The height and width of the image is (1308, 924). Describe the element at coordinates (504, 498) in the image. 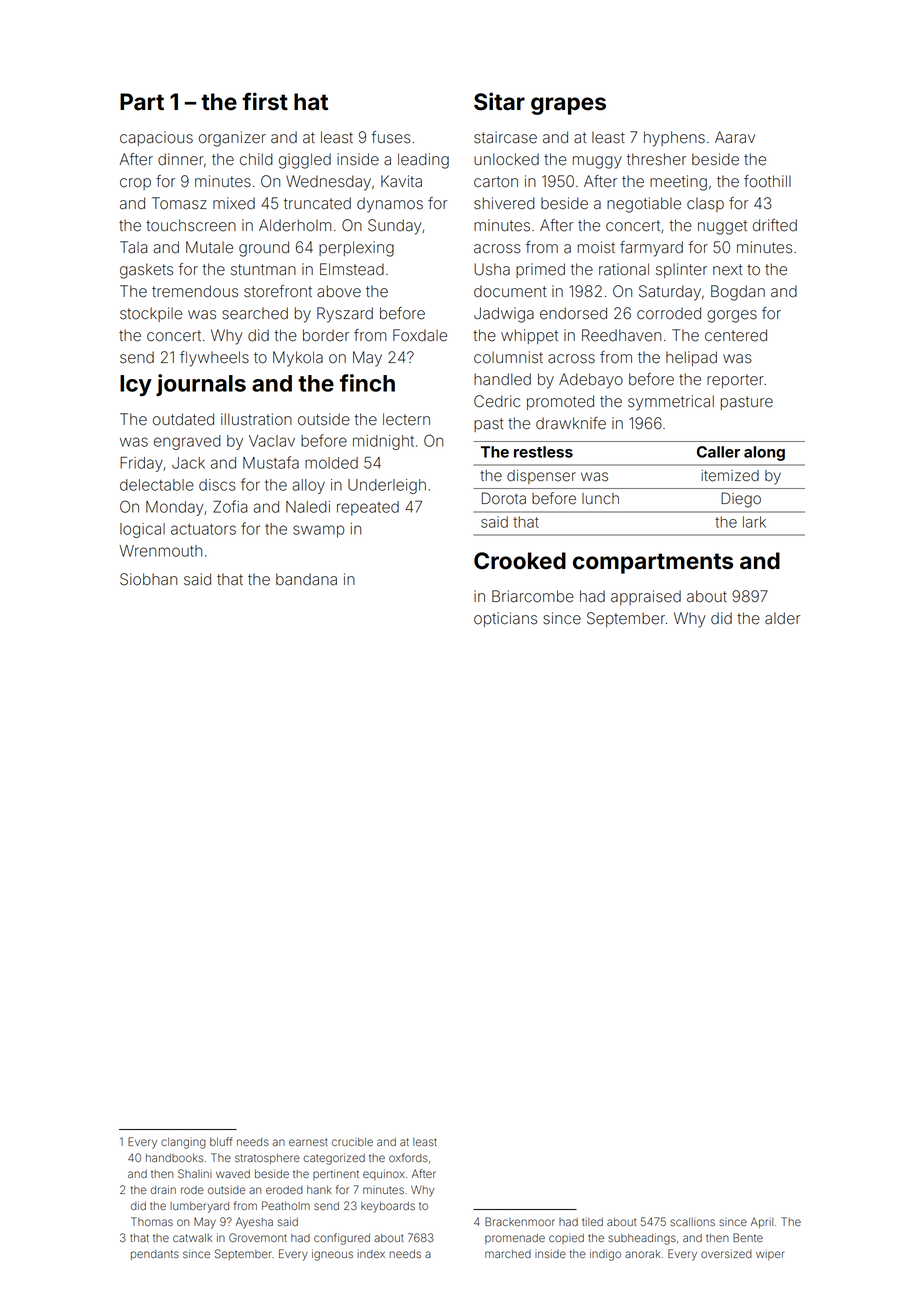

I see `Dorota` at that location.
